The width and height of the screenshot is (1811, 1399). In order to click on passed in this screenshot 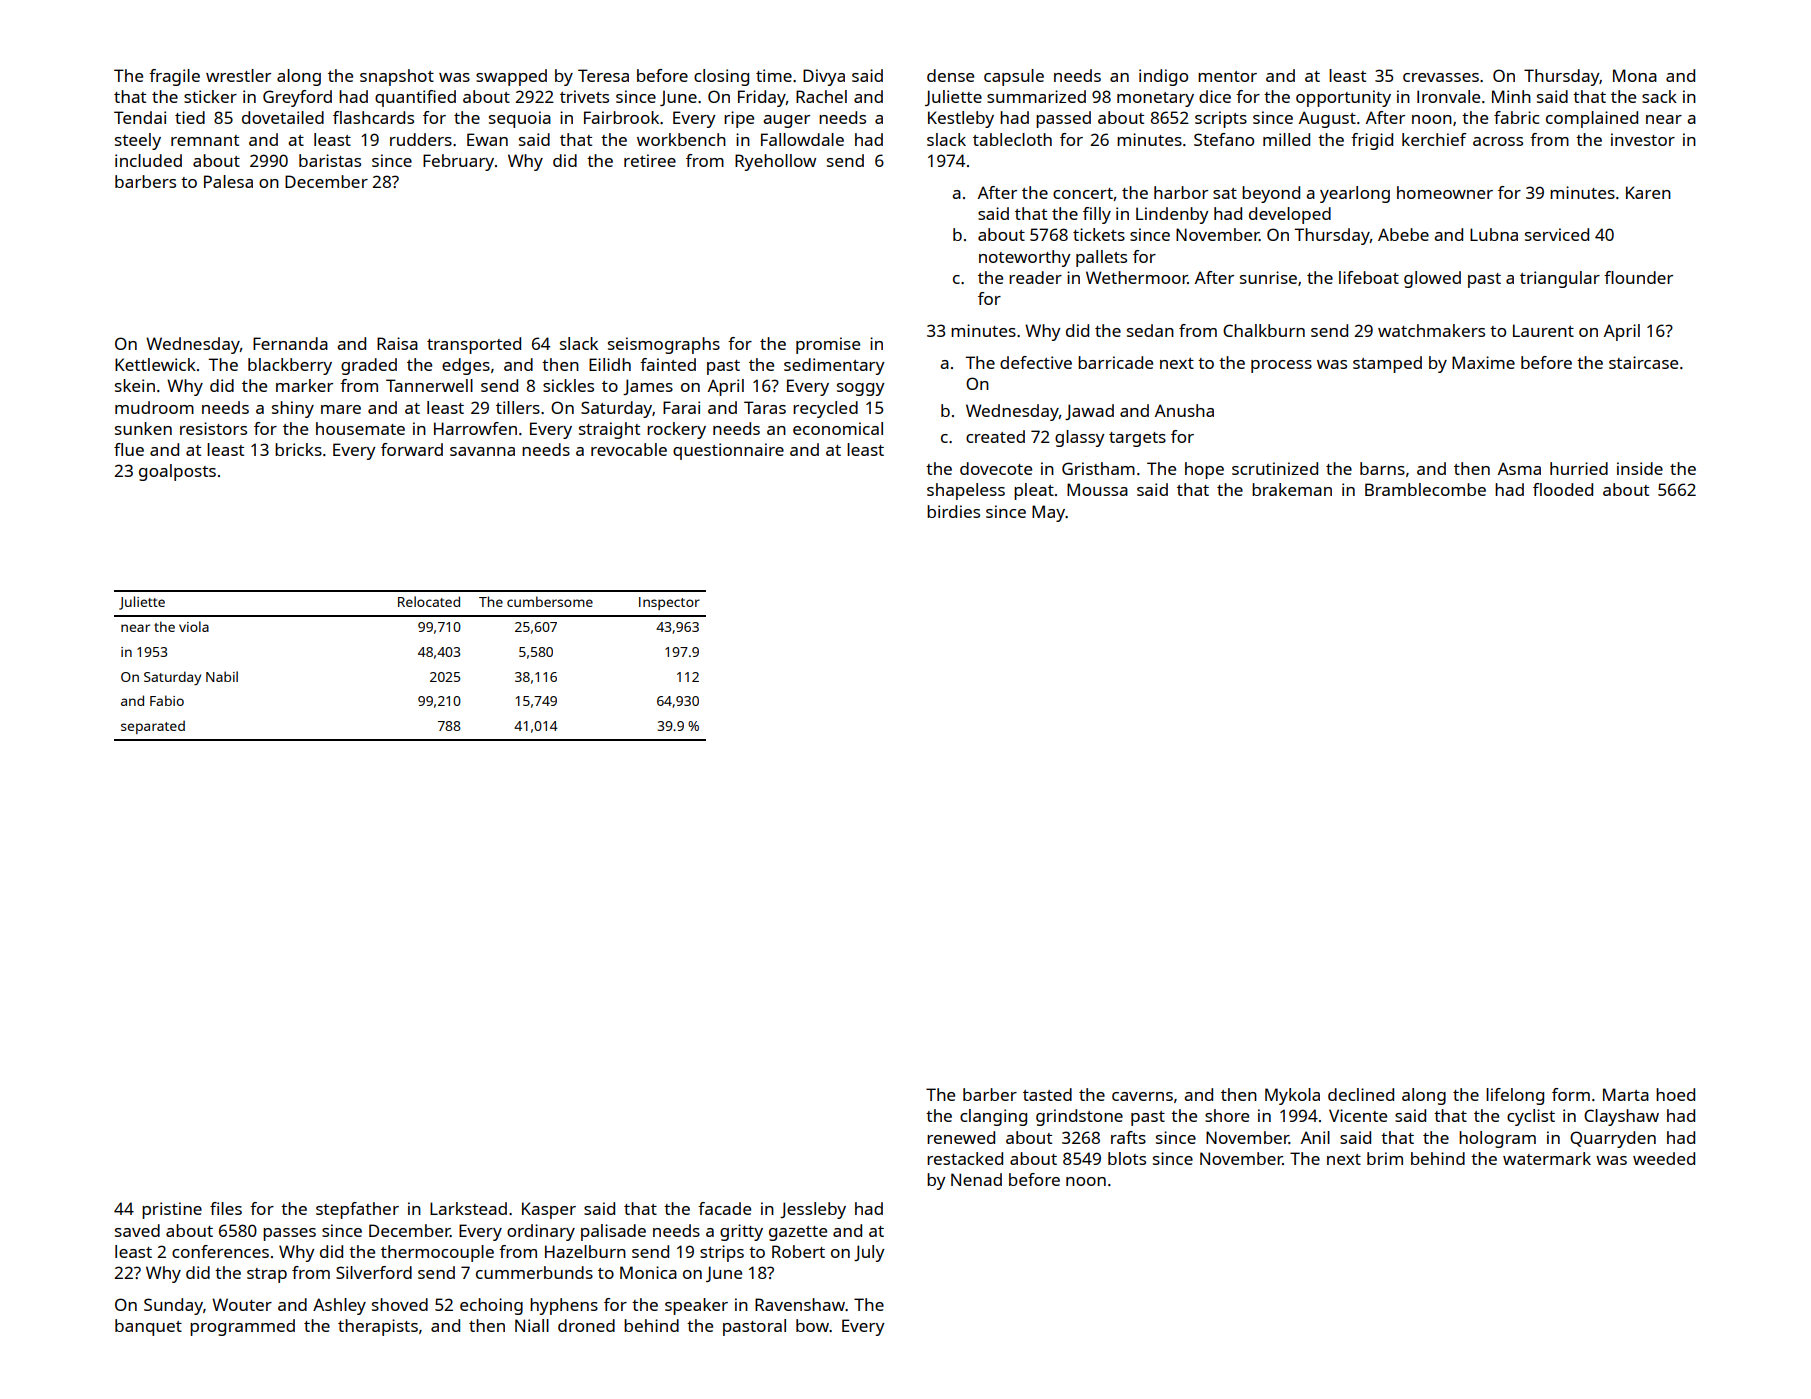, I will do `click(1063, 119)`.
